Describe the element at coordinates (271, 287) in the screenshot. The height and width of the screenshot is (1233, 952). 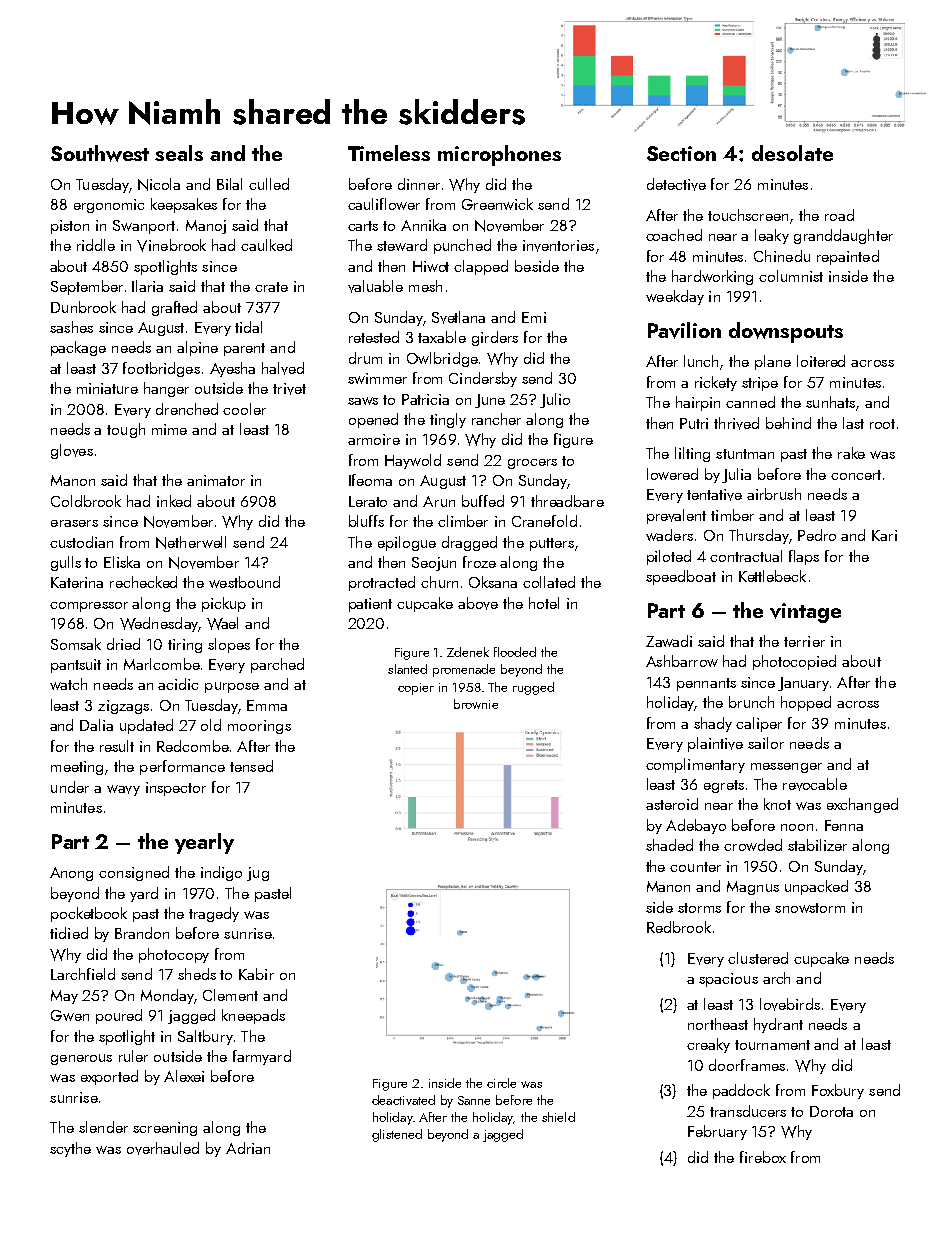
I see `crate` at that location.
